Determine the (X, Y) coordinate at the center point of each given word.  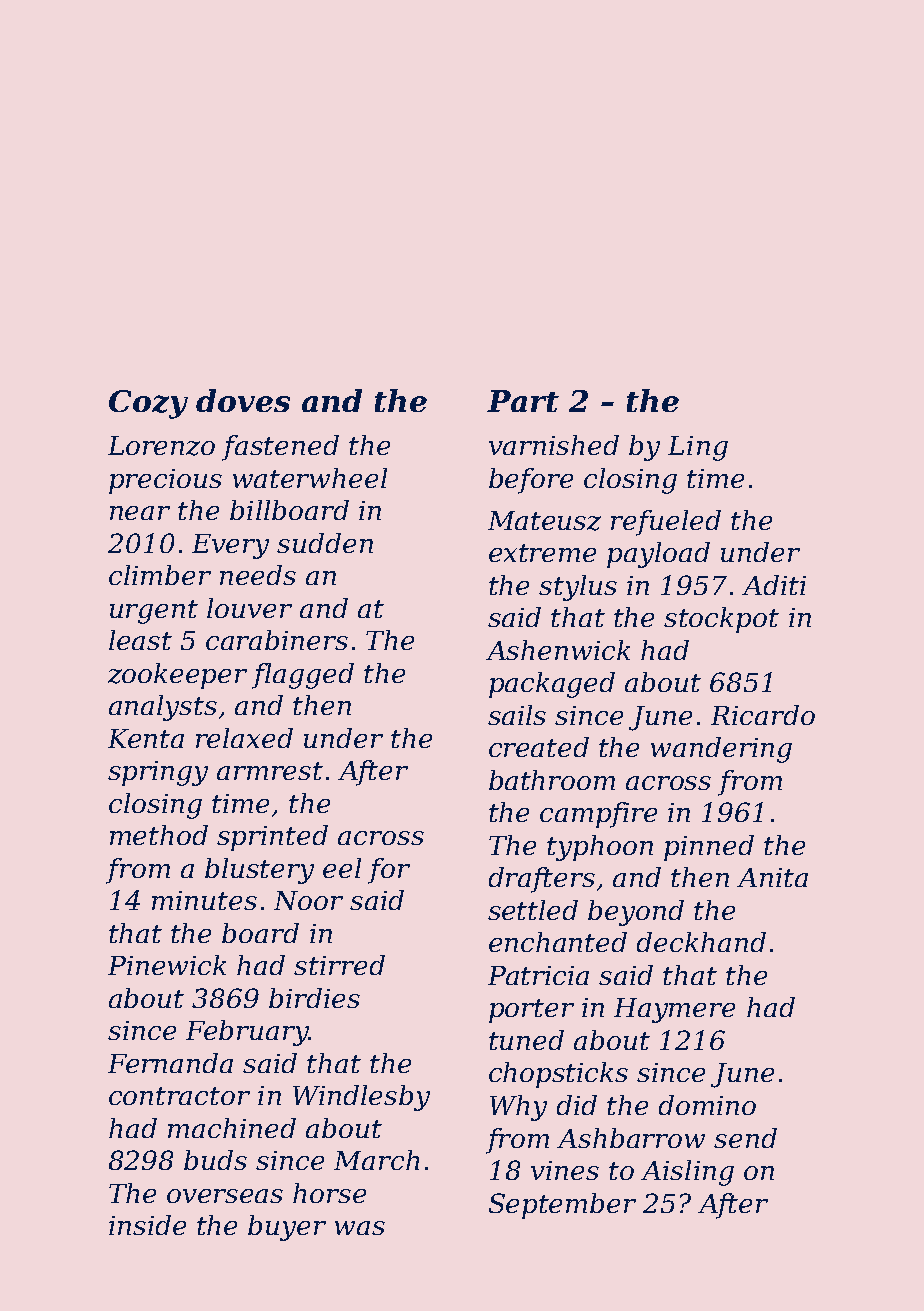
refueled (666, 523)
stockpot (721, 620)
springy (158, 773)
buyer (287, 1228)
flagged (303, 676)
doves (243, 400)
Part (523, 401)
